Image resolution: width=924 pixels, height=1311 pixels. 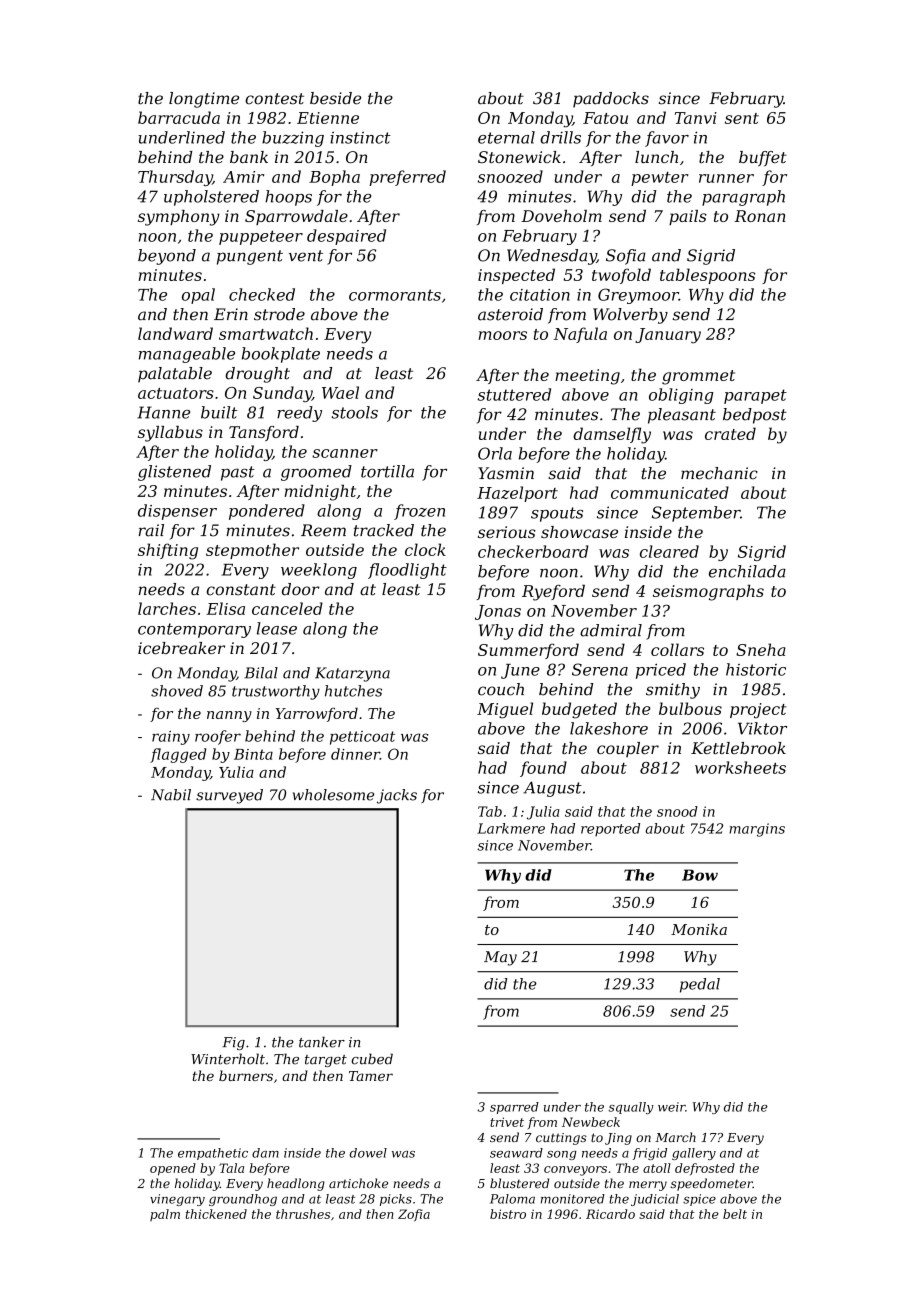 I want to click on thickened, so click(x=216, y=1214).
